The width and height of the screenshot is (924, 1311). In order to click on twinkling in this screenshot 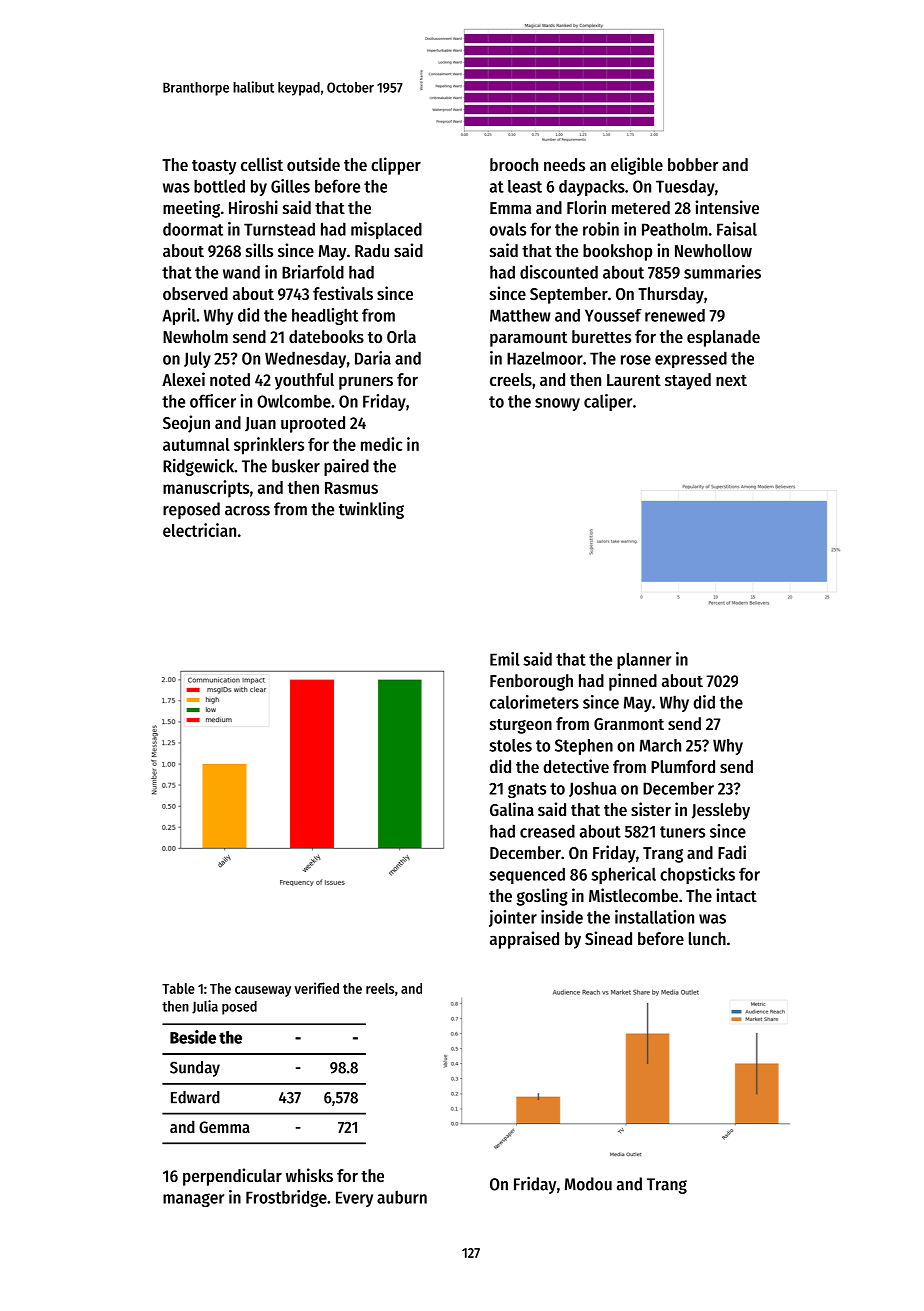, I will do `click(371, 510)`.
